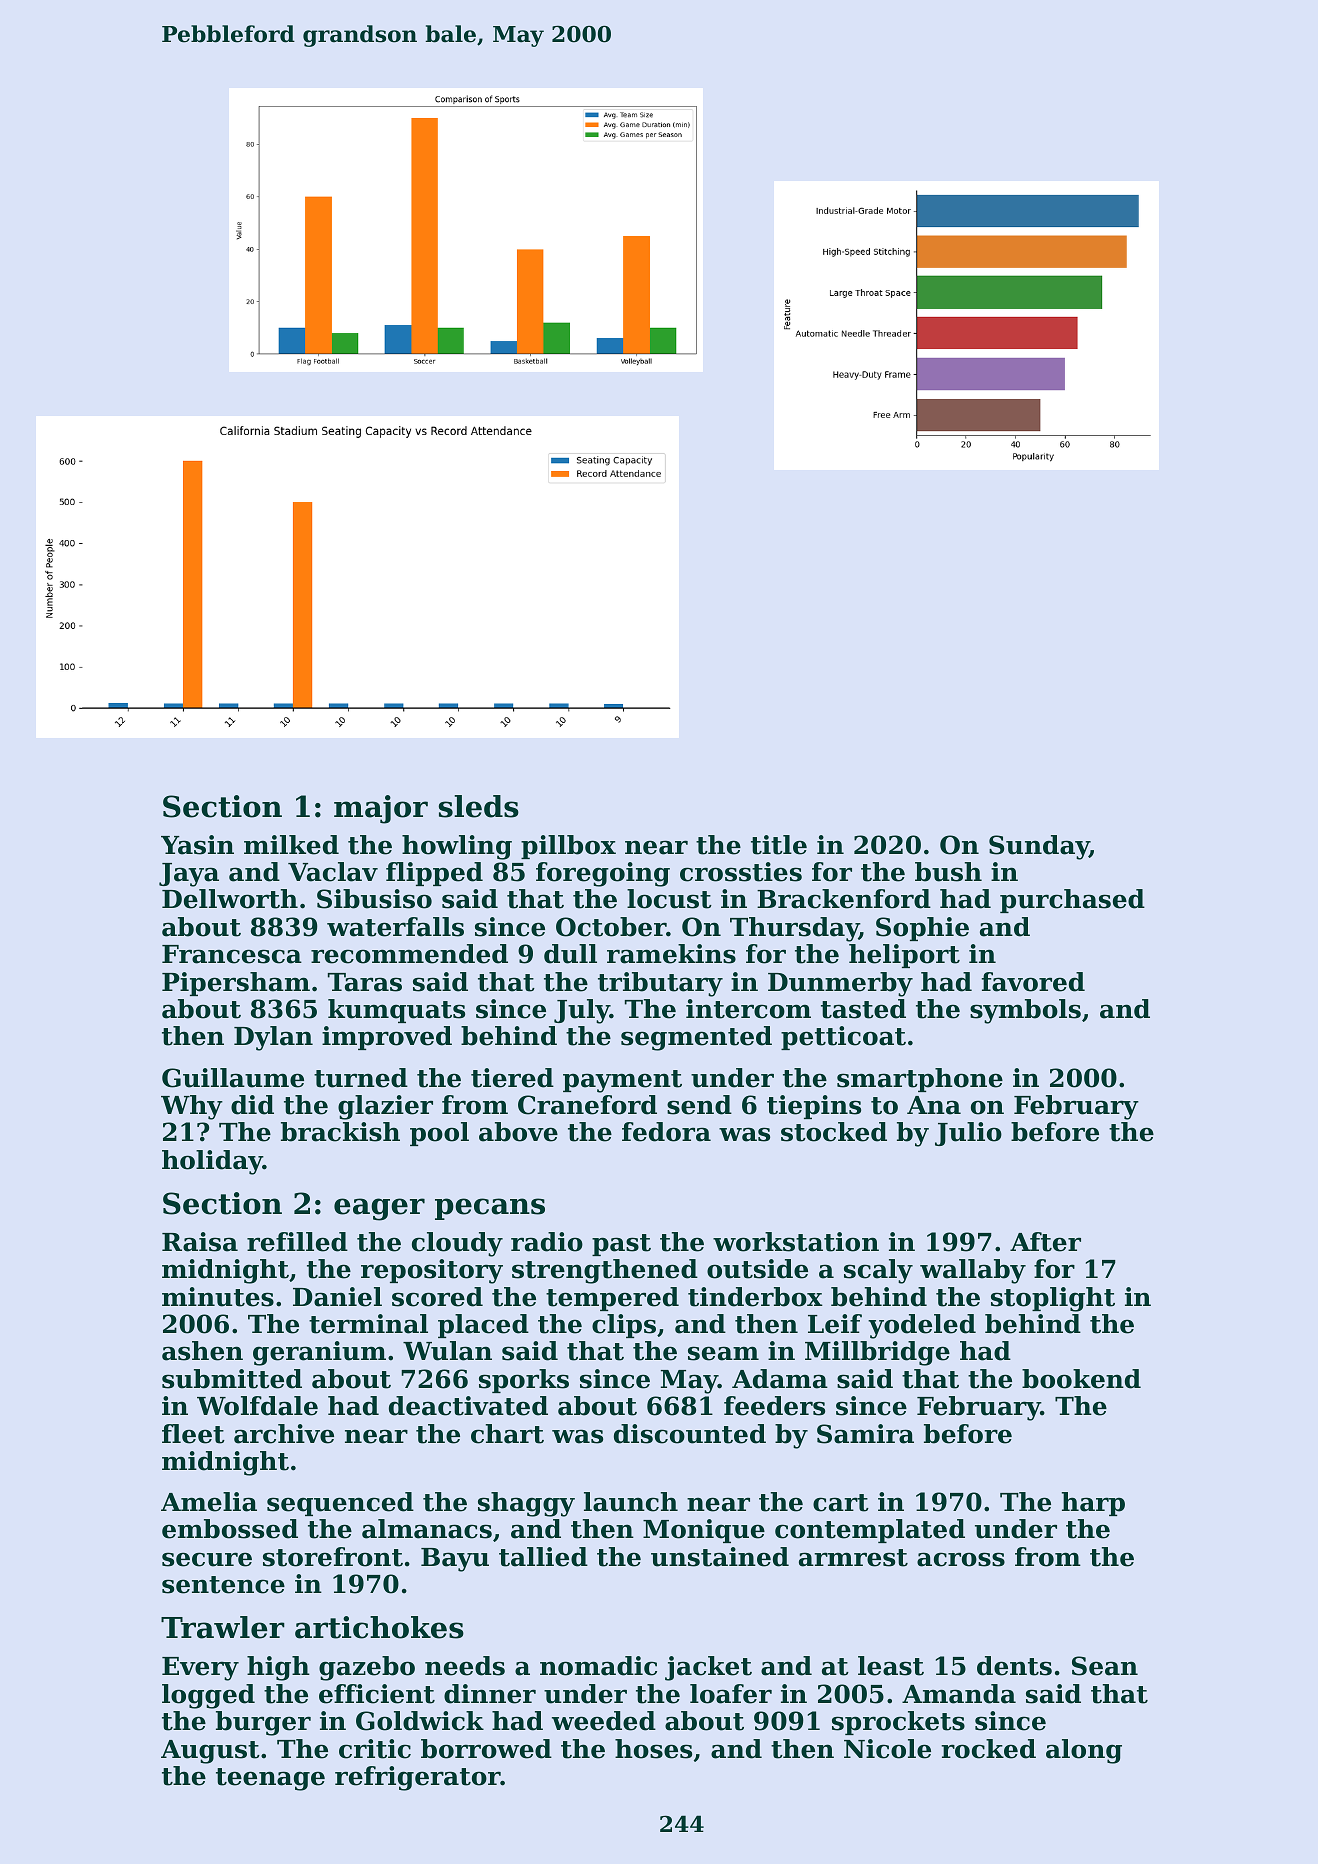 The height and width of the document is (1864, 1318). I want to click on bush, so click(948, 872).
